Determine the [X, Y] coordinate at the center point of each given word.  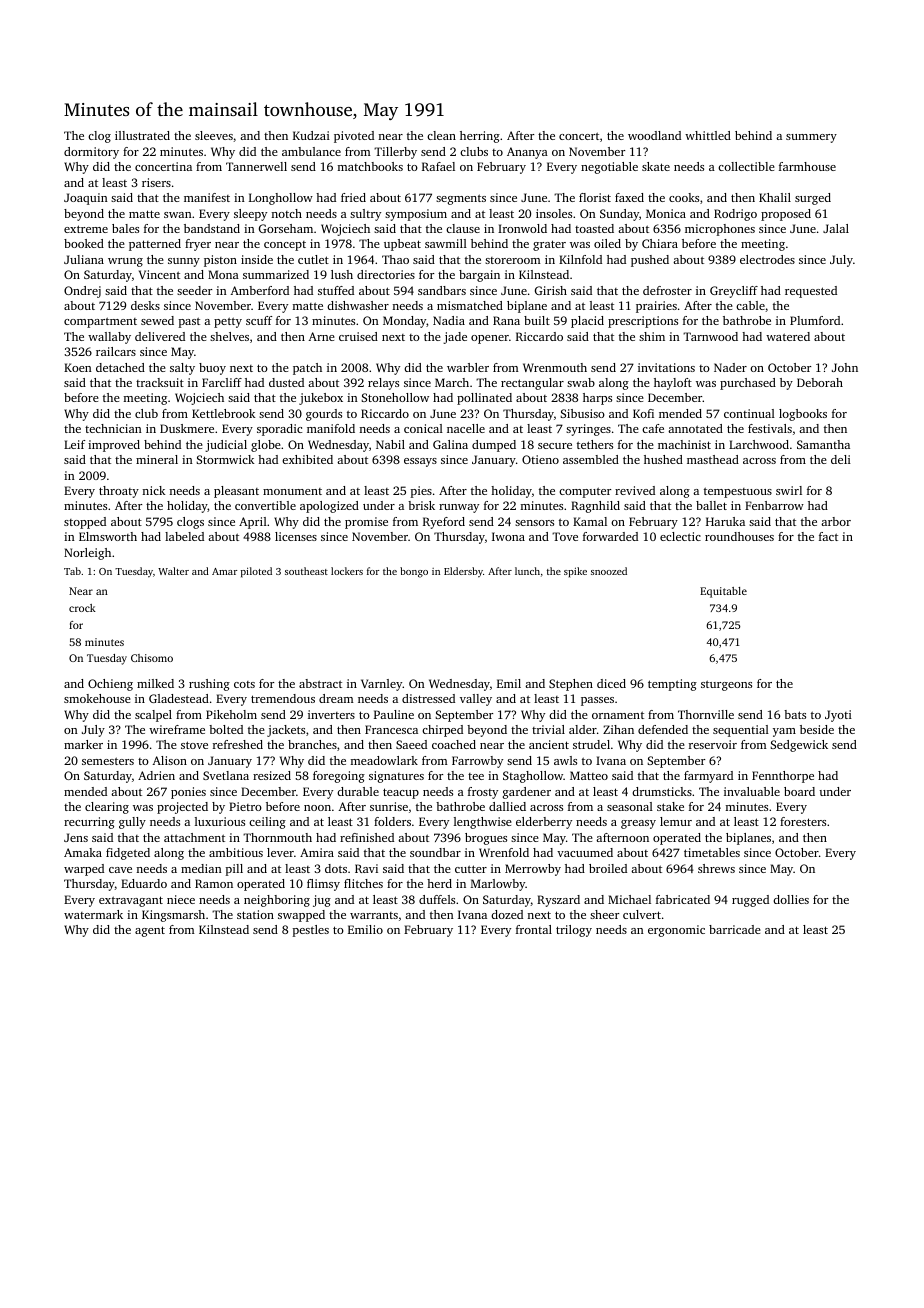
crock [82, 608]
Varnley [382, 685]
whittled [708, 135]
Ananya [527, 153]
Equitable [723, 592]
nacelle [466, 428]
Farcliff [222, 382]
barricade [735, 929]
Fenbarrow [774, 505]
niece [181, 899]
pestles [311, 931]
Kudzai [311, 135]
